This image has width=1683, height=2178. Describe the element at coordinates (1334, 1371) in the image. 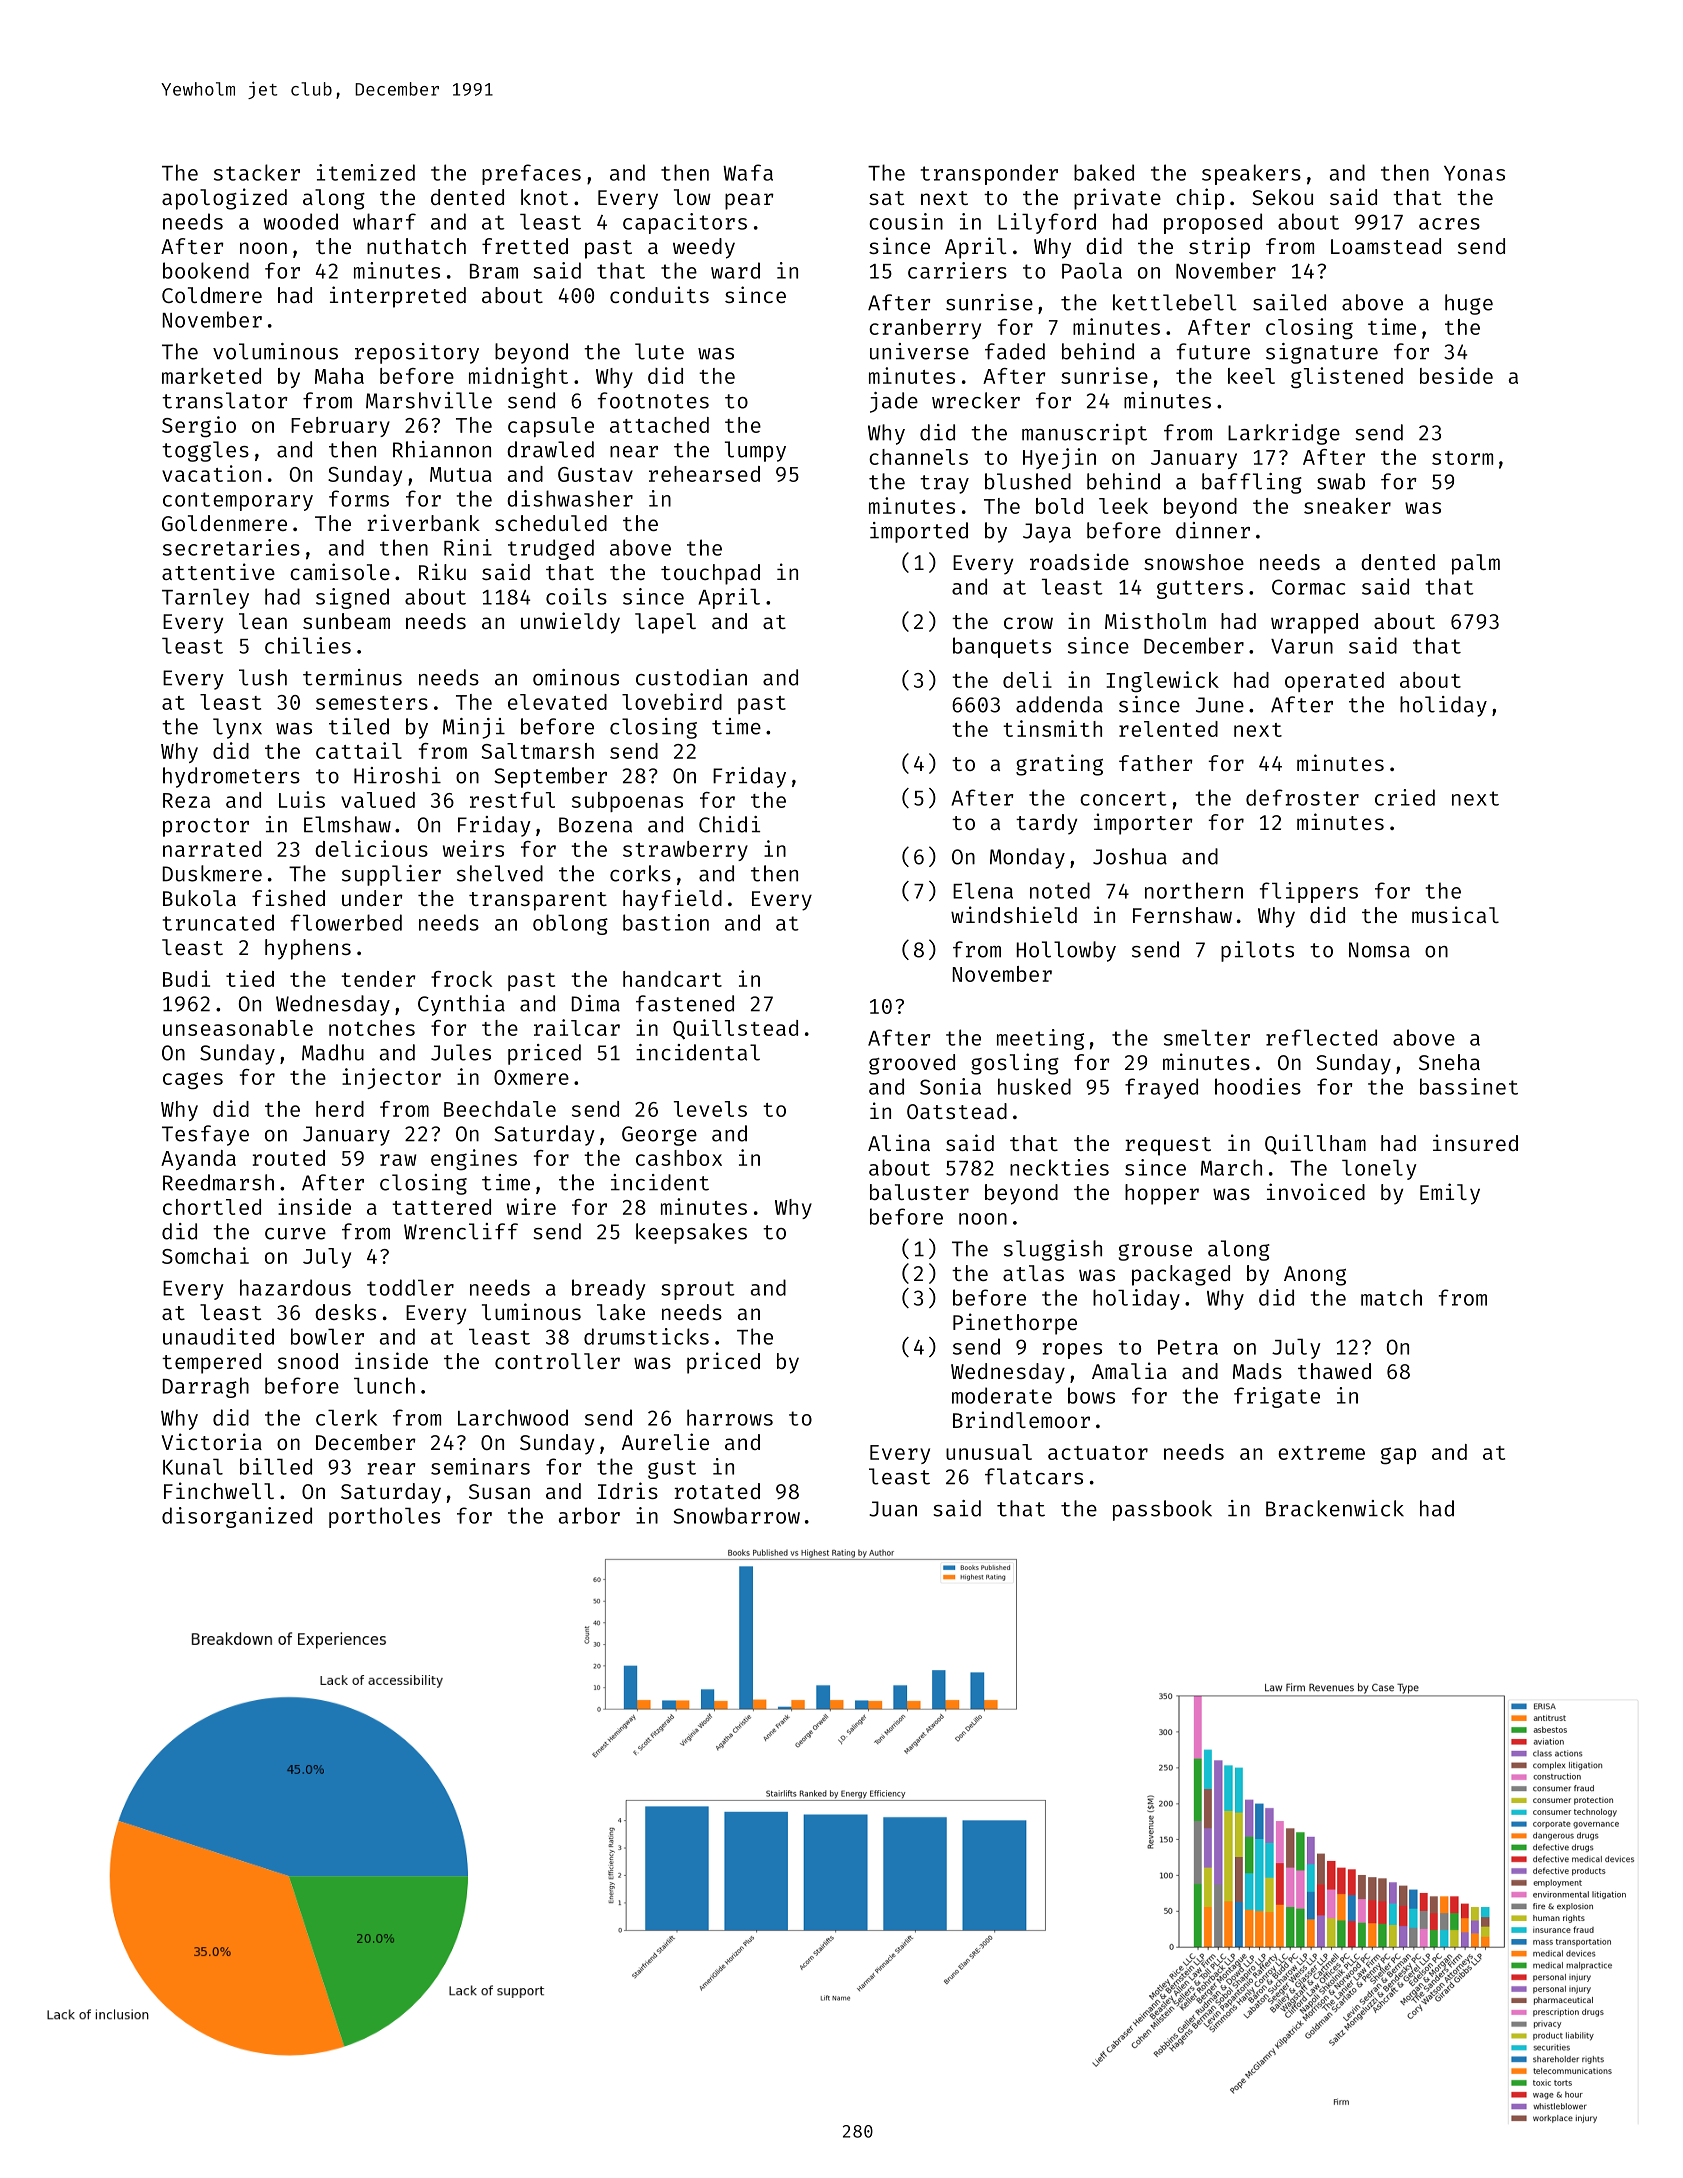

I see `thawed` at that location.
